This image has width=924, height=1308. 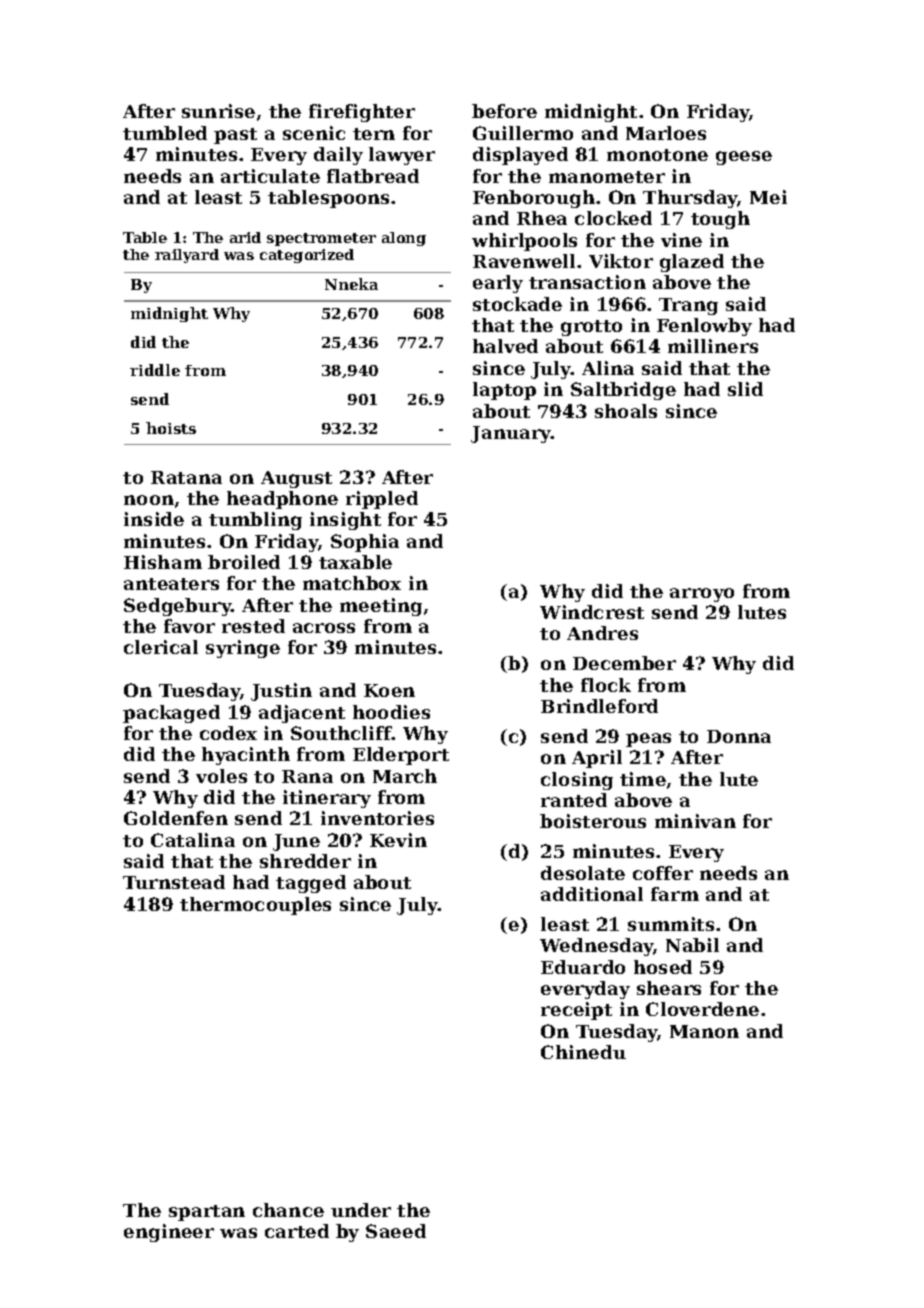 I want to click on August, so click(x=296, y=479).
